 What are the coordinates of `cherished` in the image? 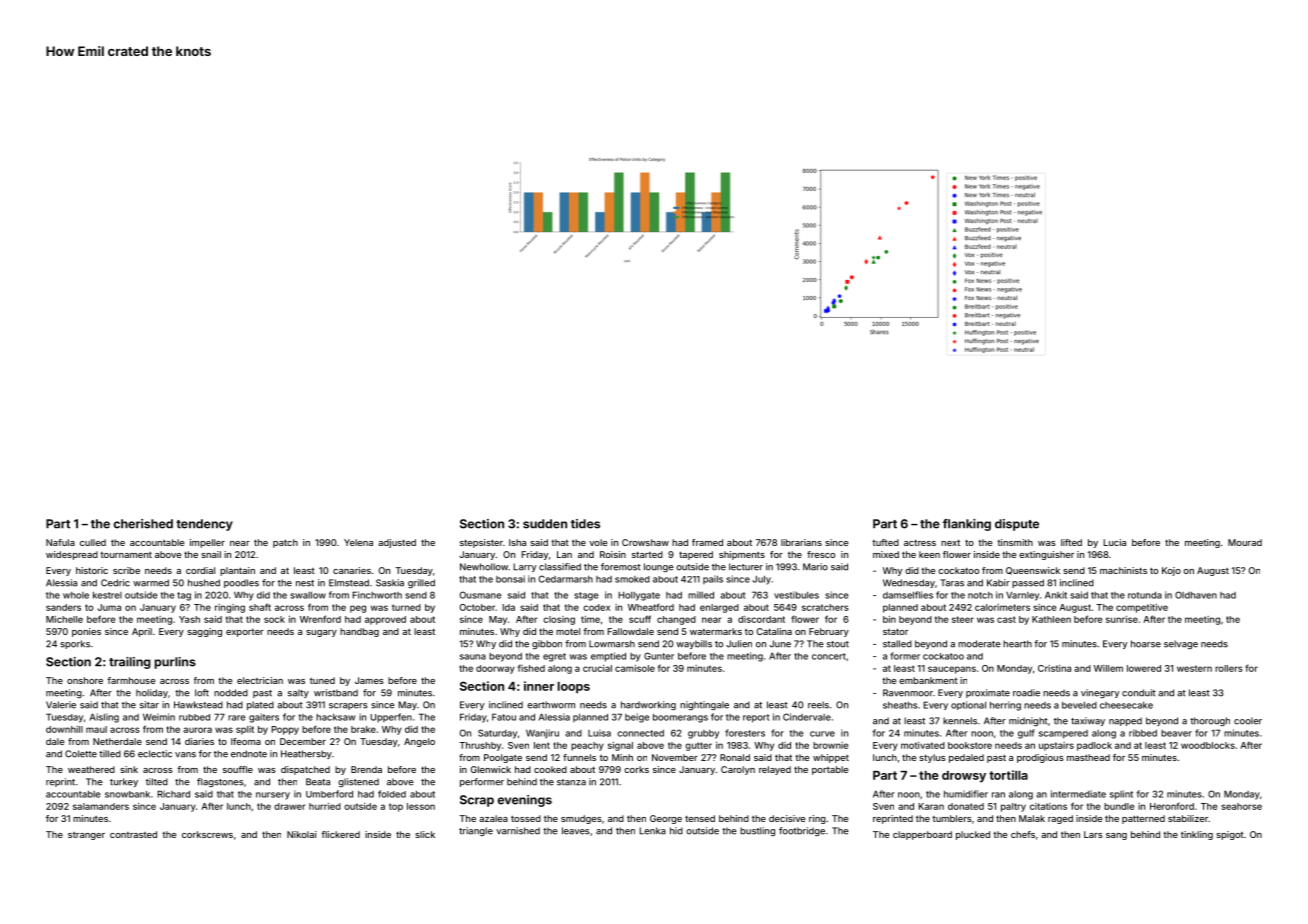 It's located at (143, 524).
